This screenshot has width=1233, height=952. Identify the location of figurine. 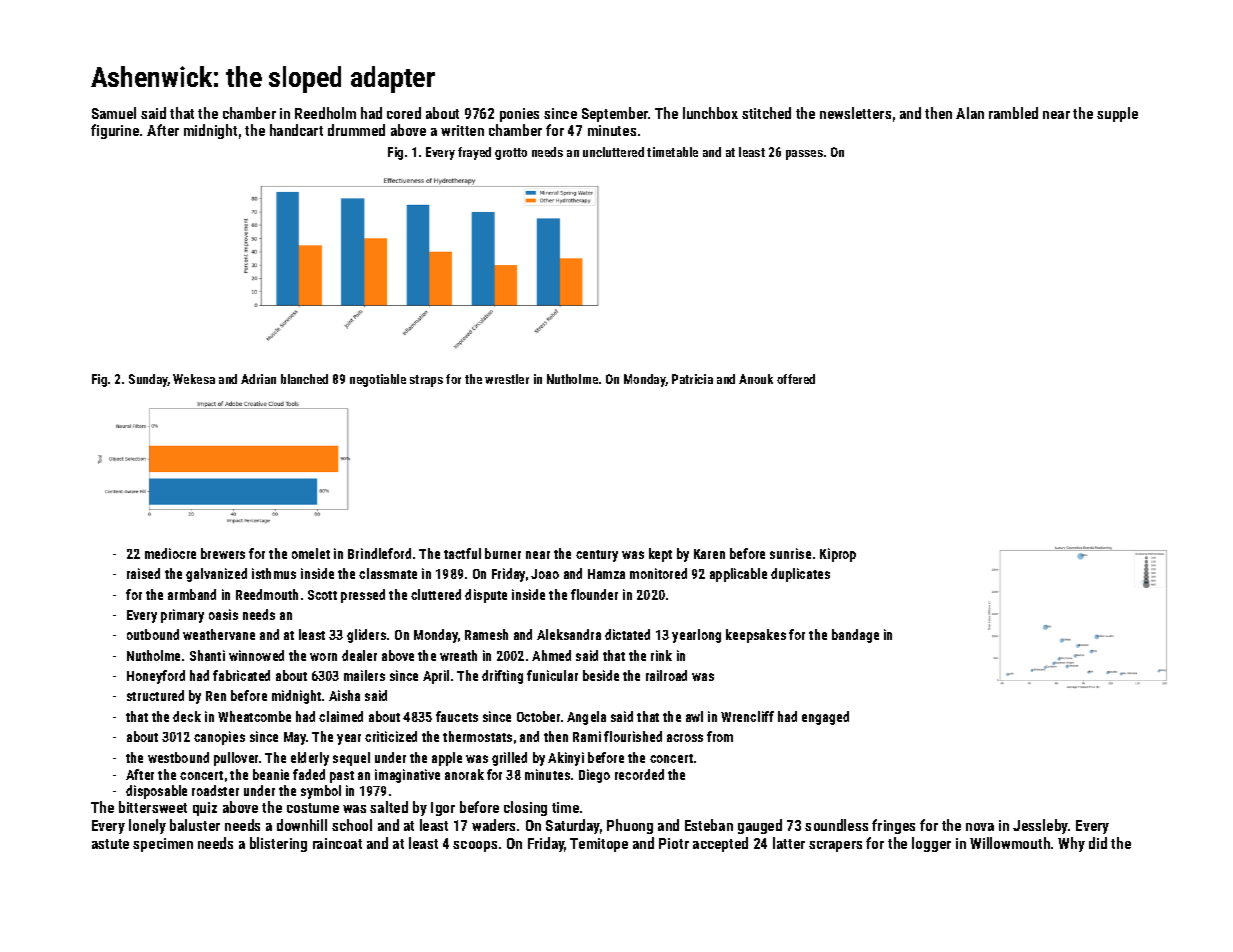
(115, 131).
